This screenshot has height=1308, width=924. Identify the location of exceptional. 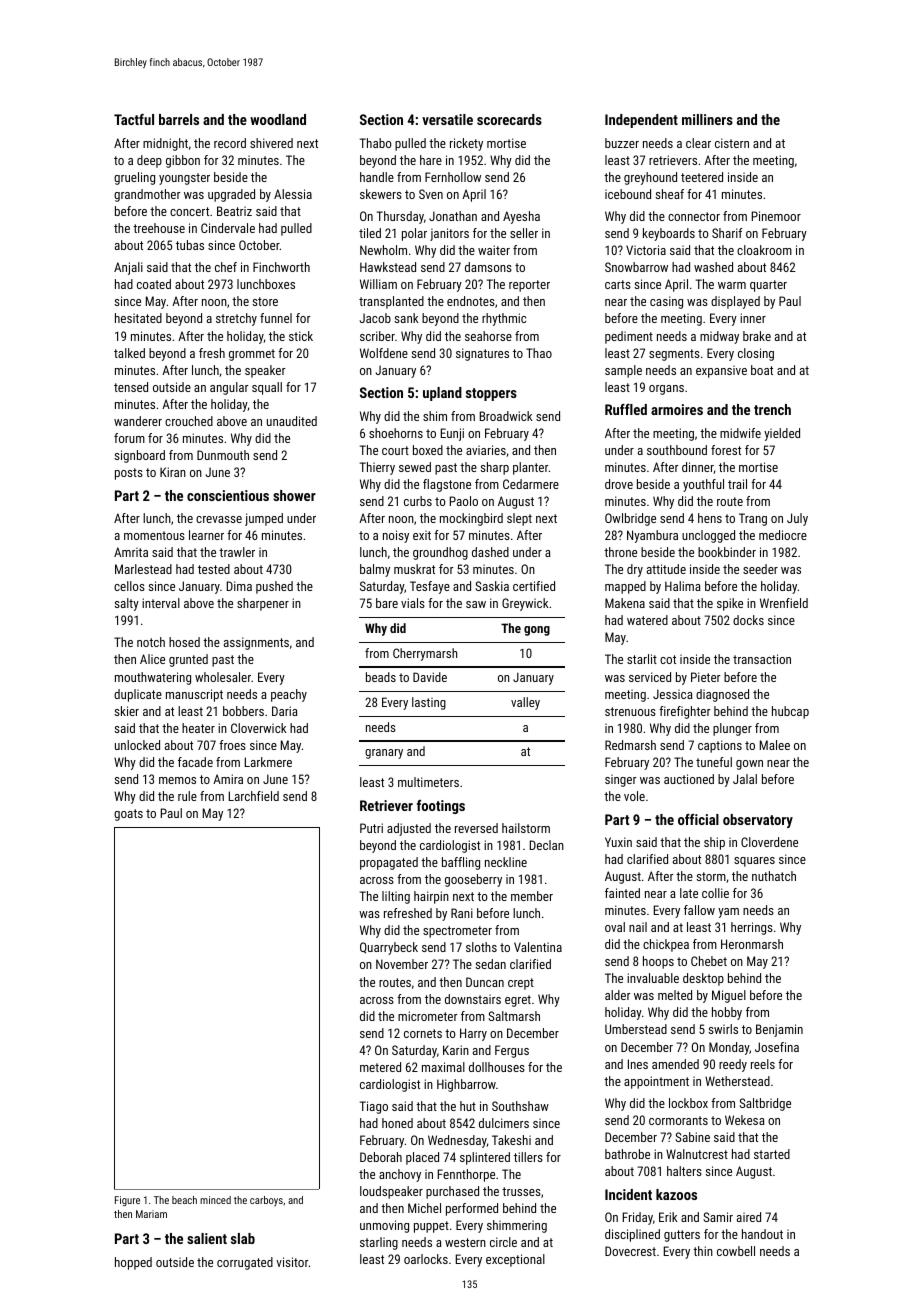
(515, 1260).
